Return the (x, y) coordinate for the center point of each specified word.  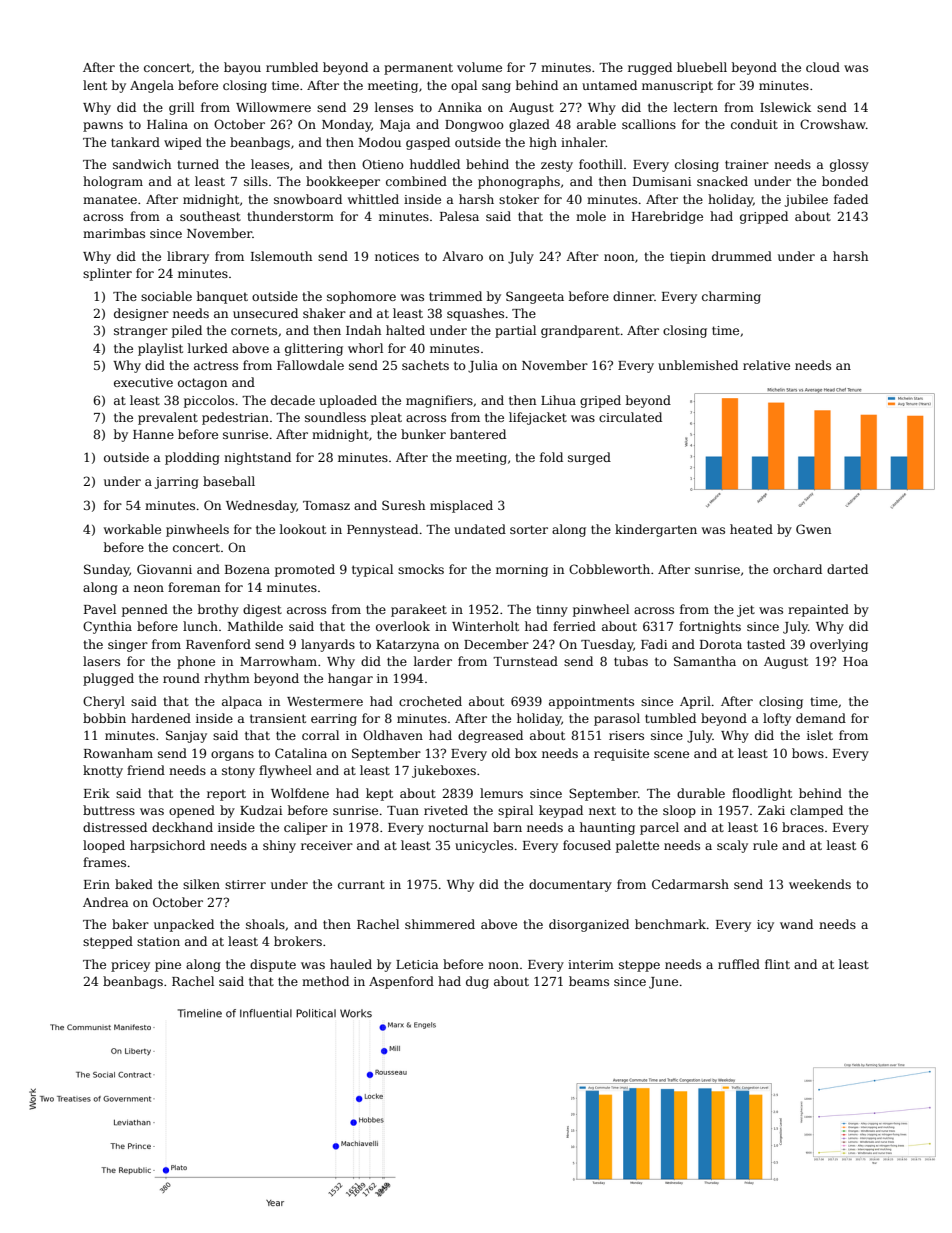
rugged (650, 68)
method (325, 981)
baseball (229, 481)
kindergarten (656, 530)
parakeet (419, 610)
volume (479, 67)
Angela (152, 86)
